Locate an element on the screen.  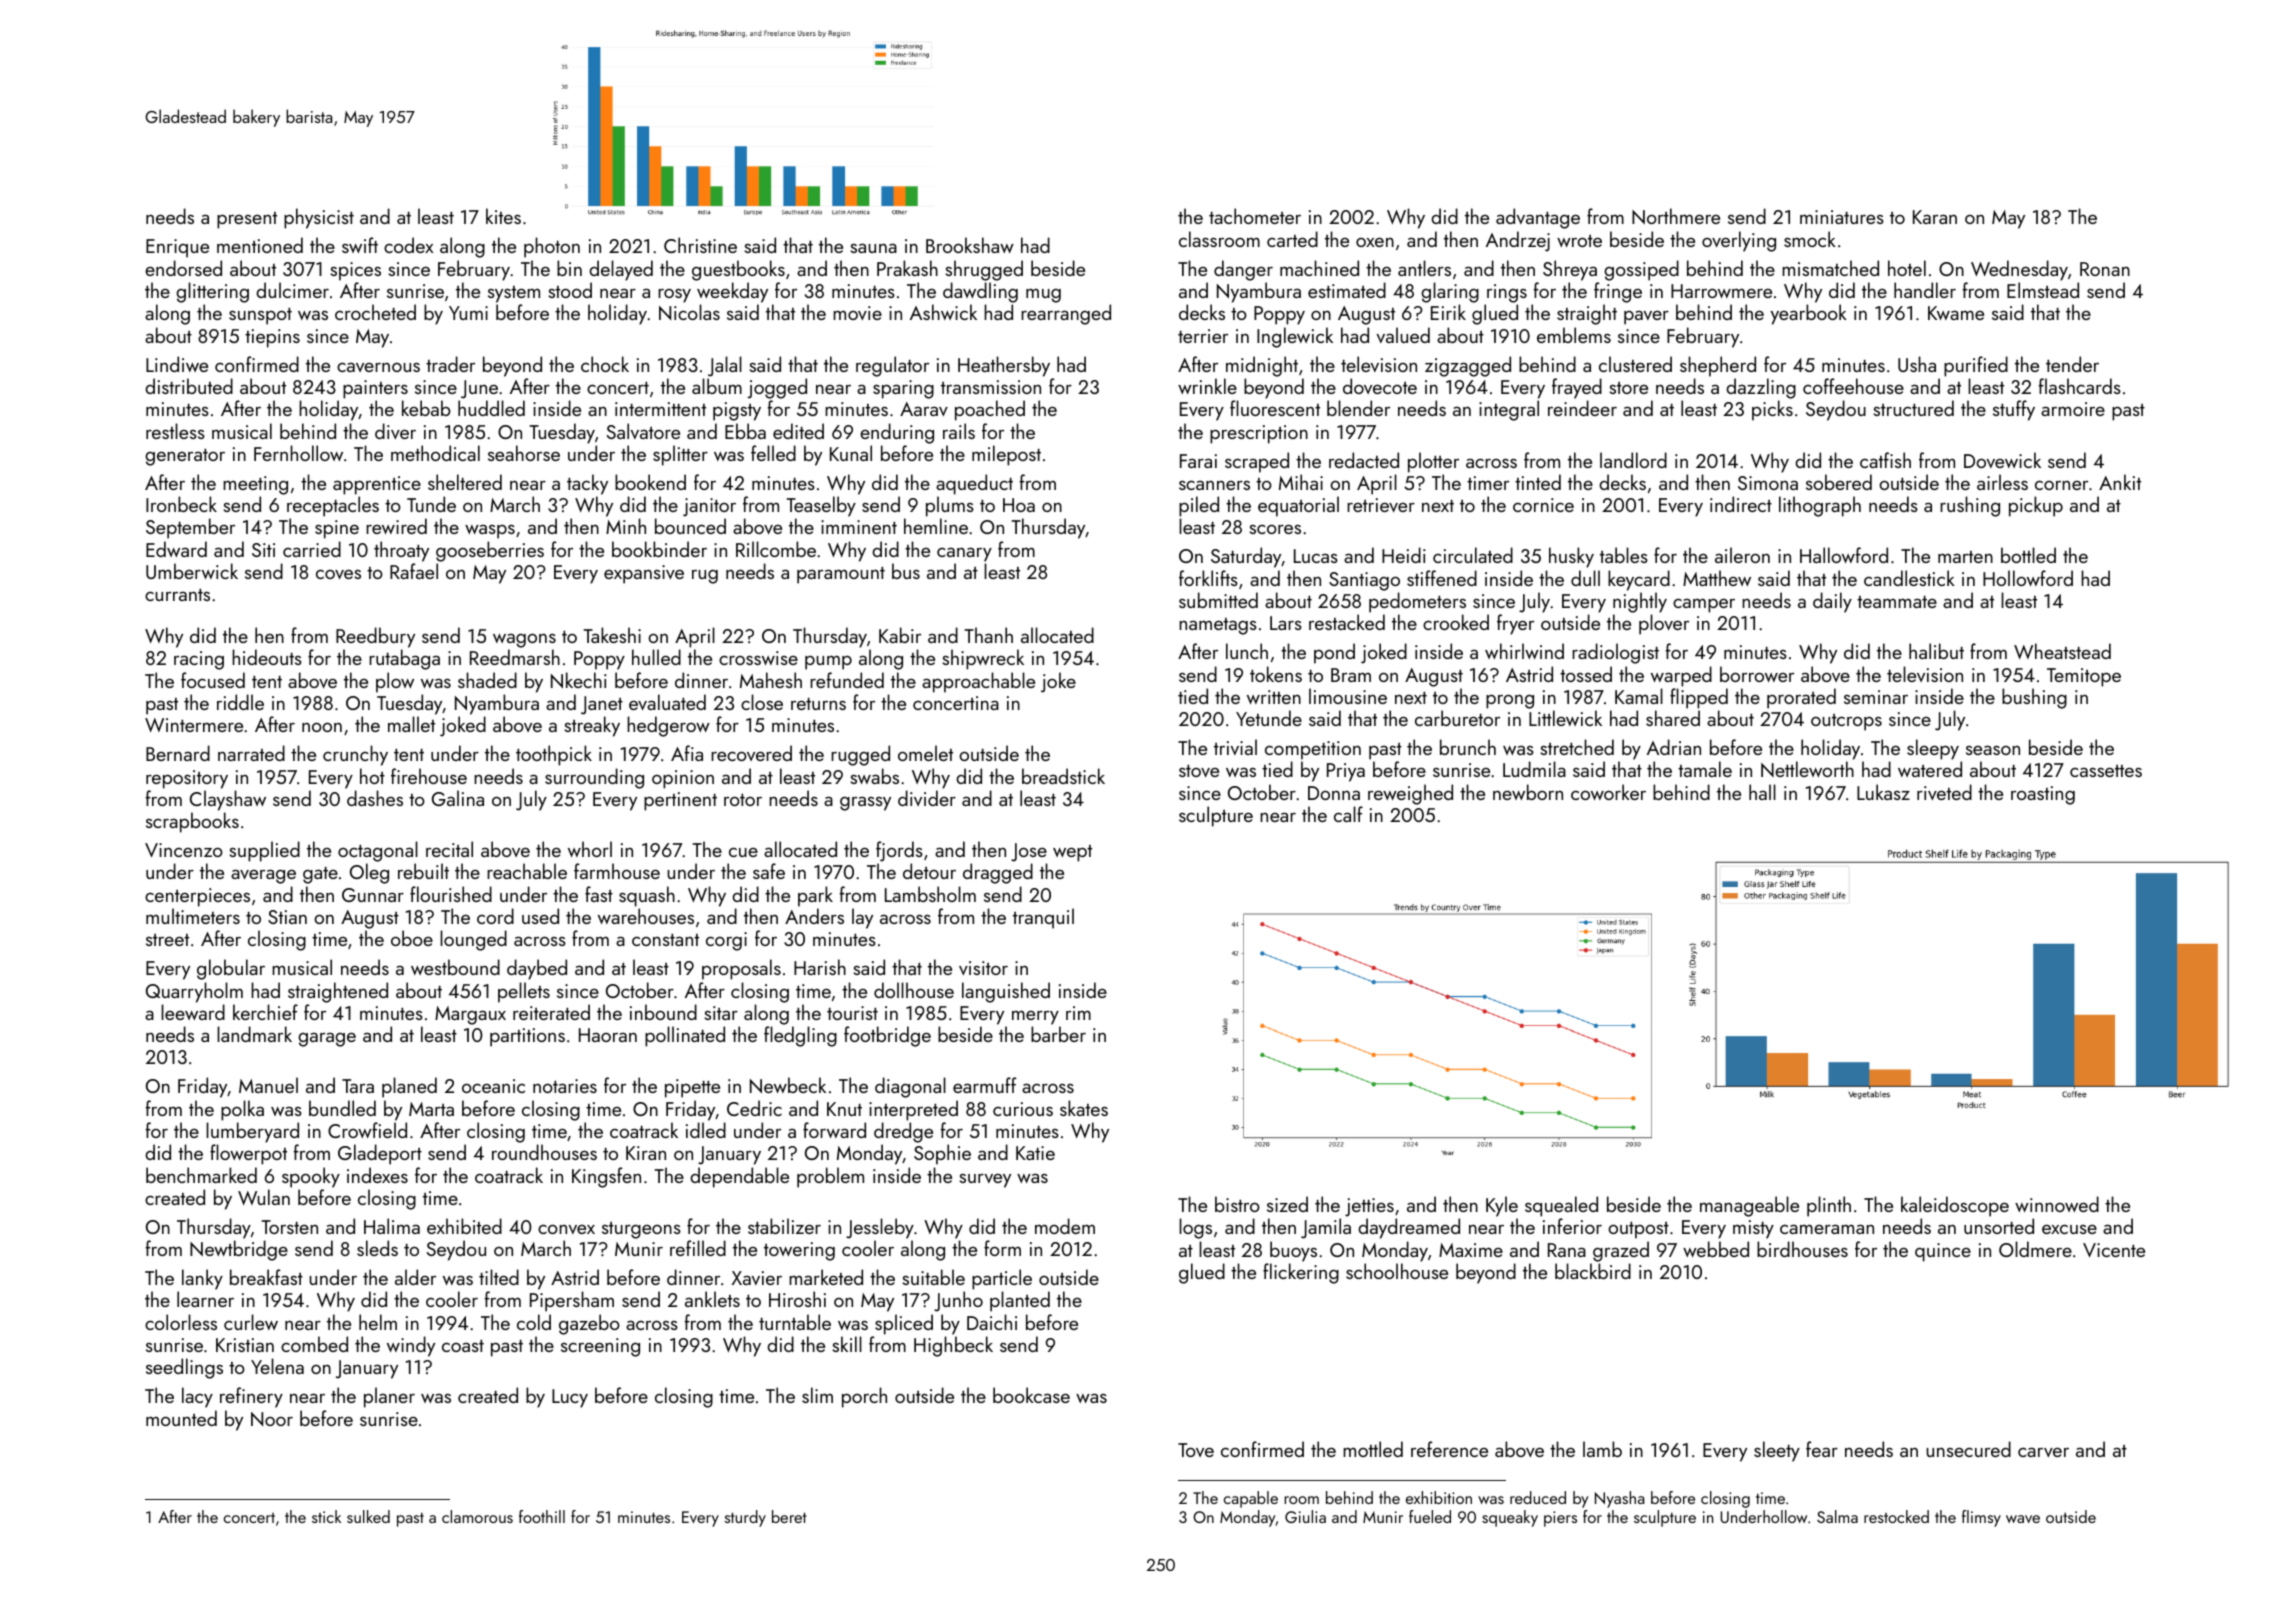
merry is located at coordinates (1035, 1017).
